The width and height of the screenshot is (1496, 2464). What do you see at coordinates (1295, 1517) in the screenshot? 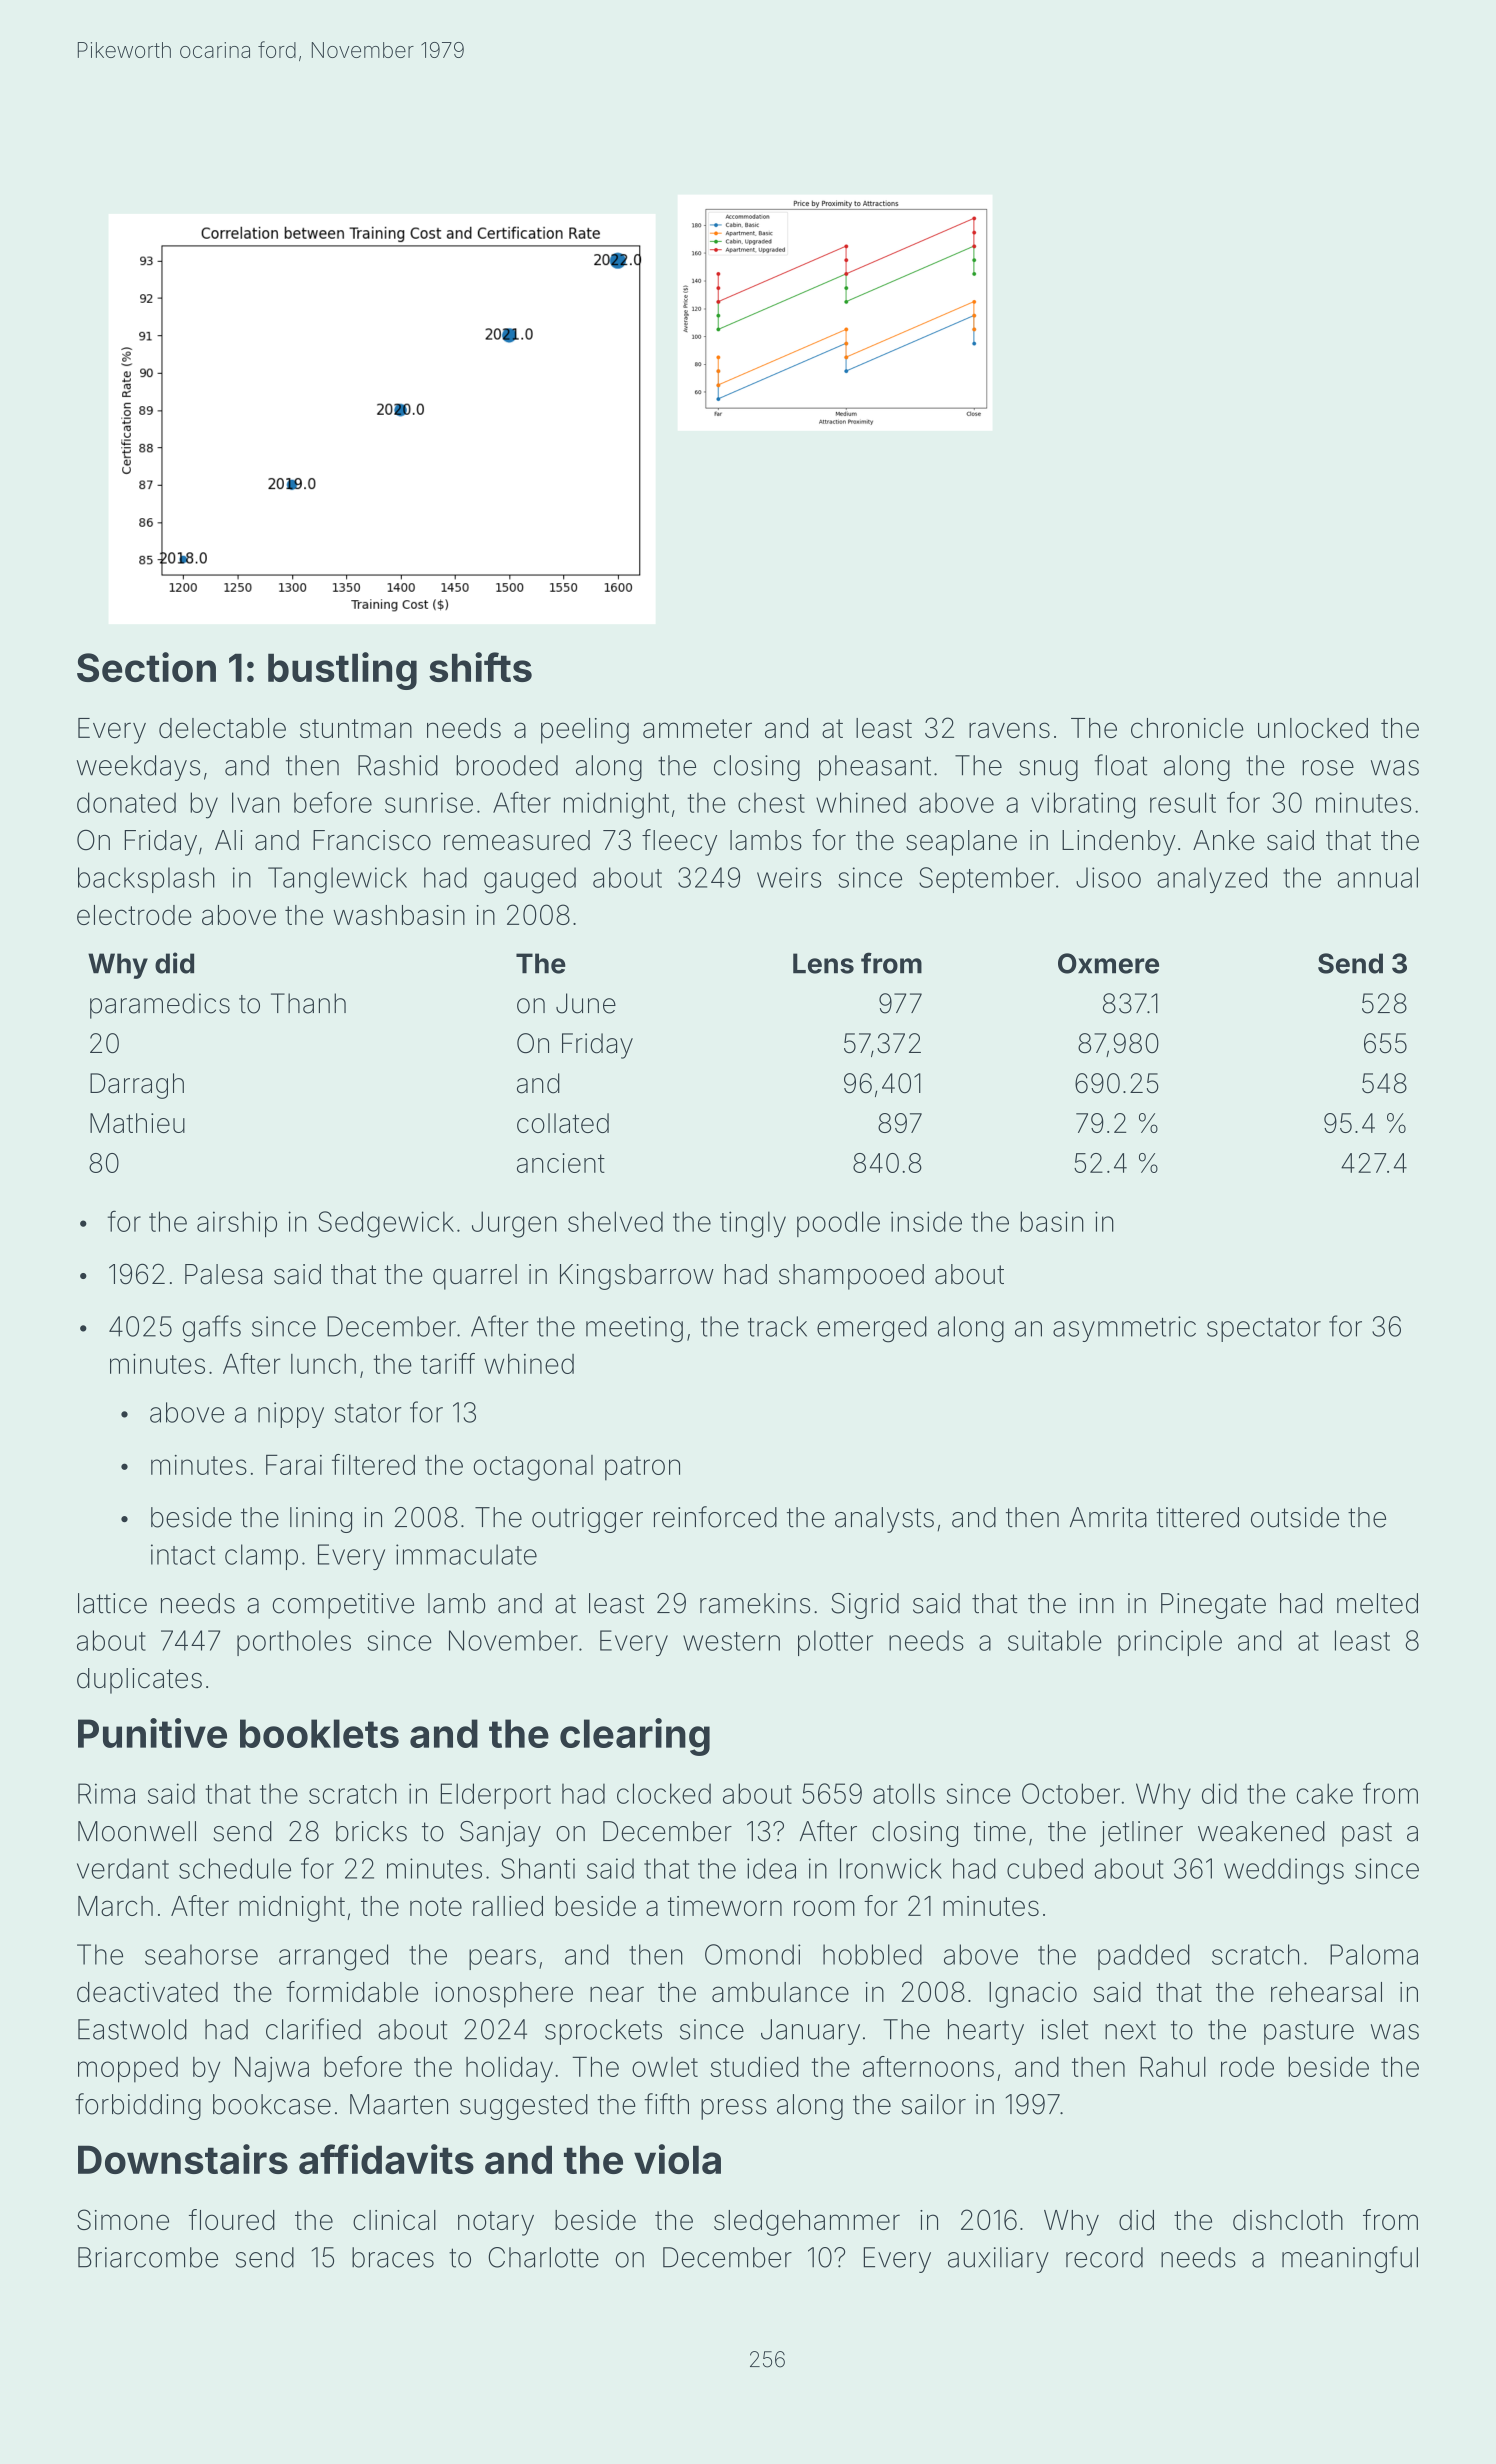
I see `outside` at bounding box center [1295, 1517].
